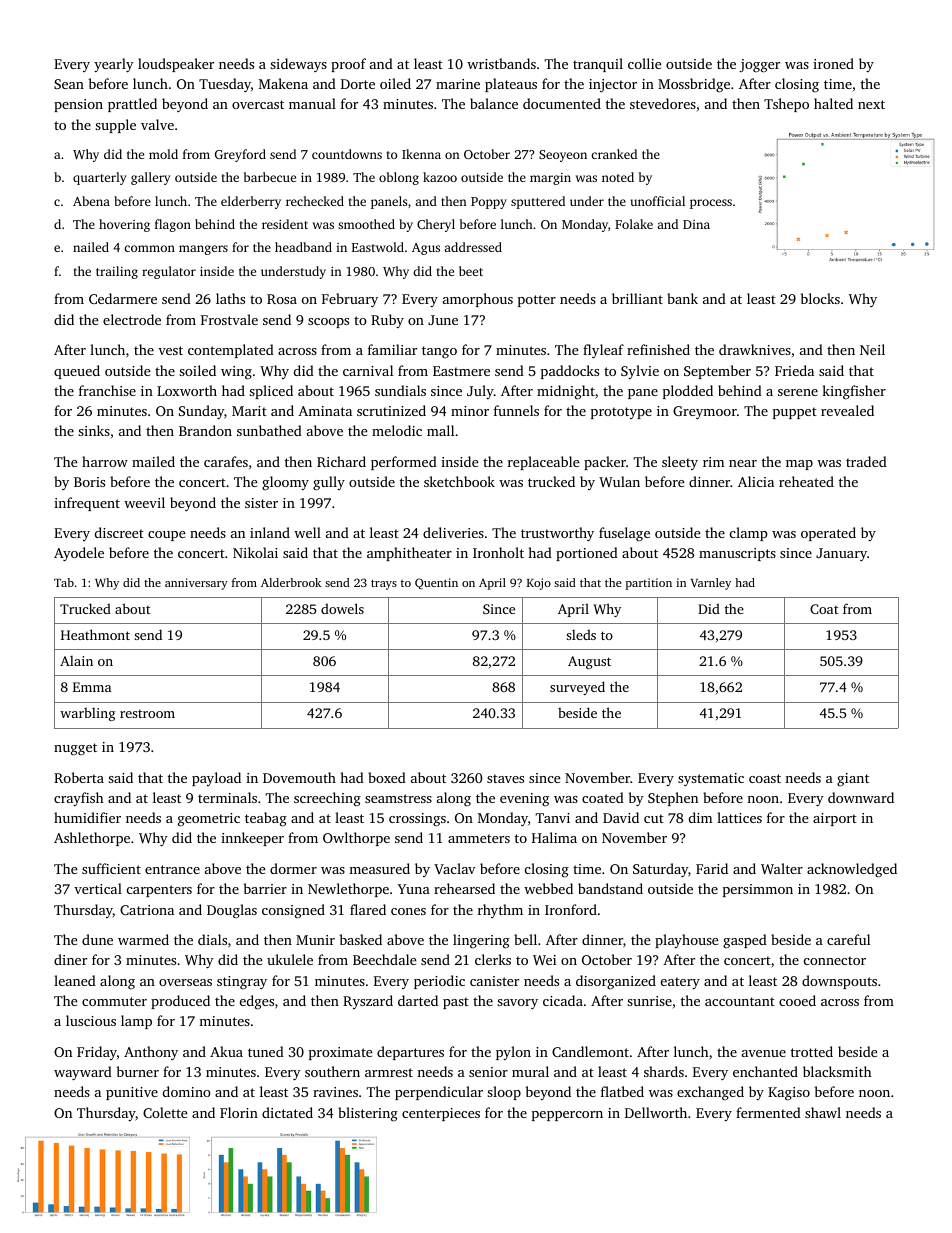 This document has width=952, height=1233. I want to click on humidifier, so click(87, 817).
